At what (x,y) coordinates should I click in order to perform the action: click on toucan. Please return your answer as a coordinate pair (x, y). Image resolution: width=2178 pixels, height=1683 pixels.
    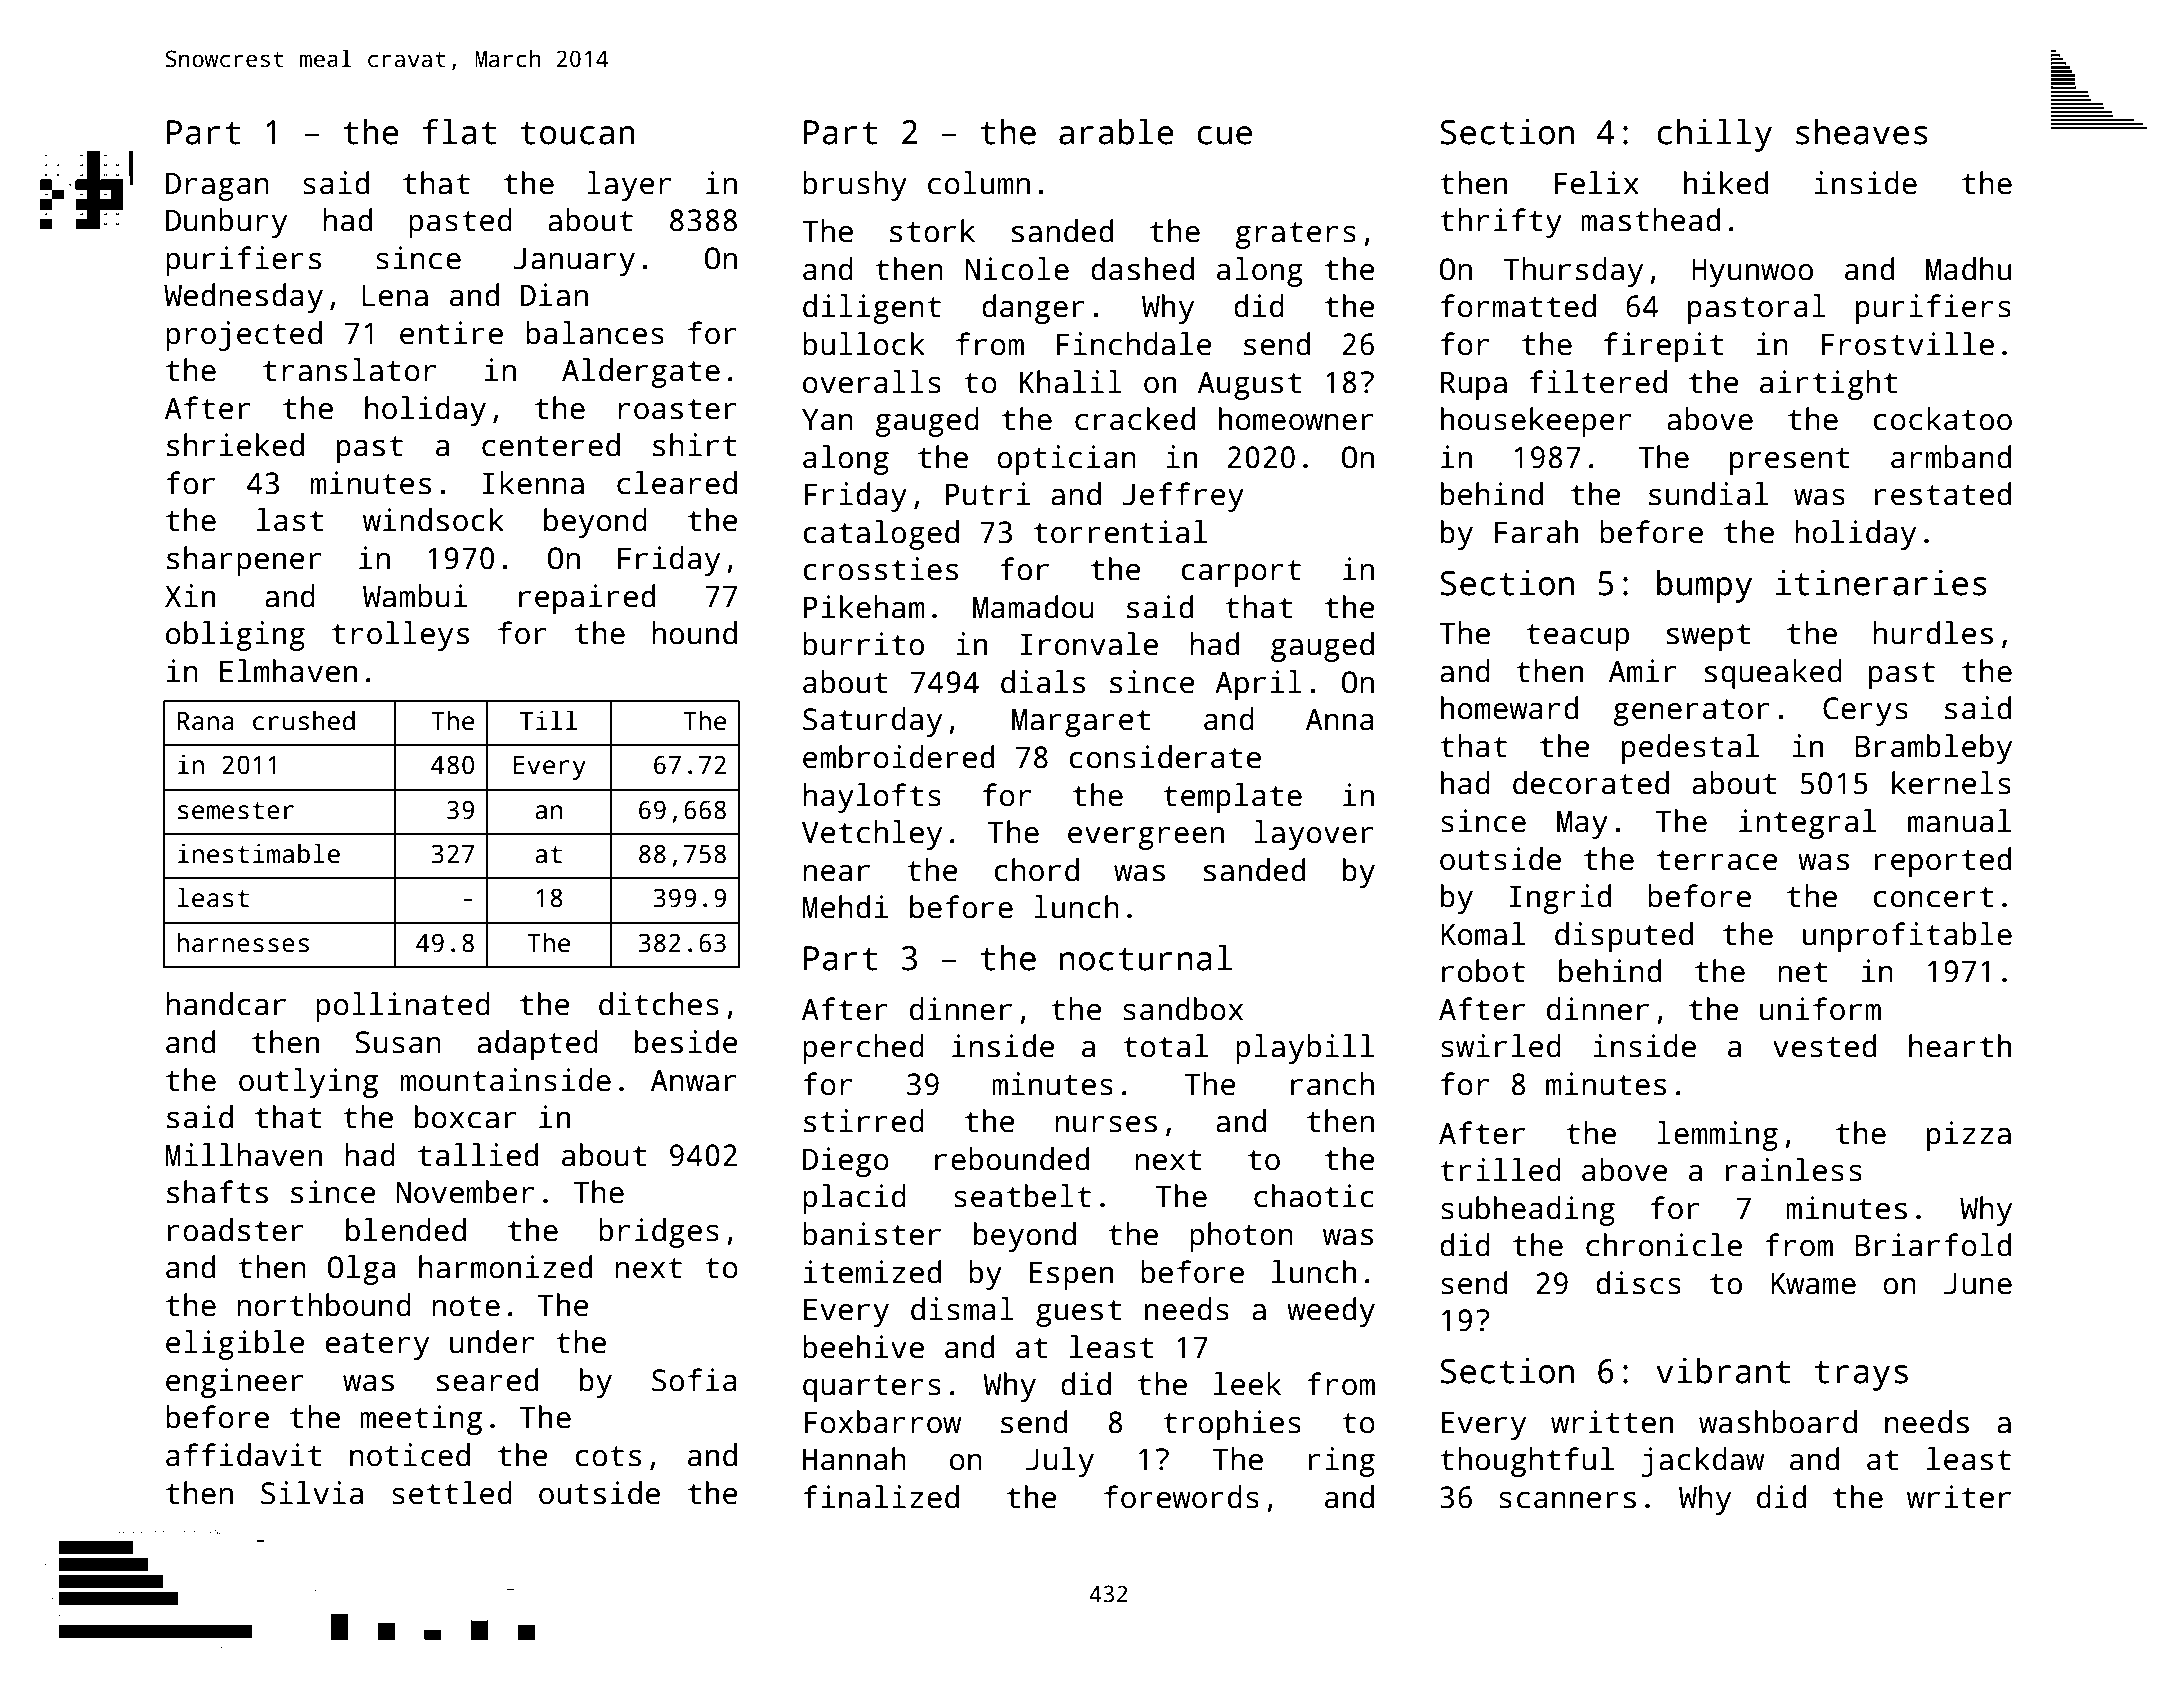
    Looking at the image, I should click on (577, 133).
